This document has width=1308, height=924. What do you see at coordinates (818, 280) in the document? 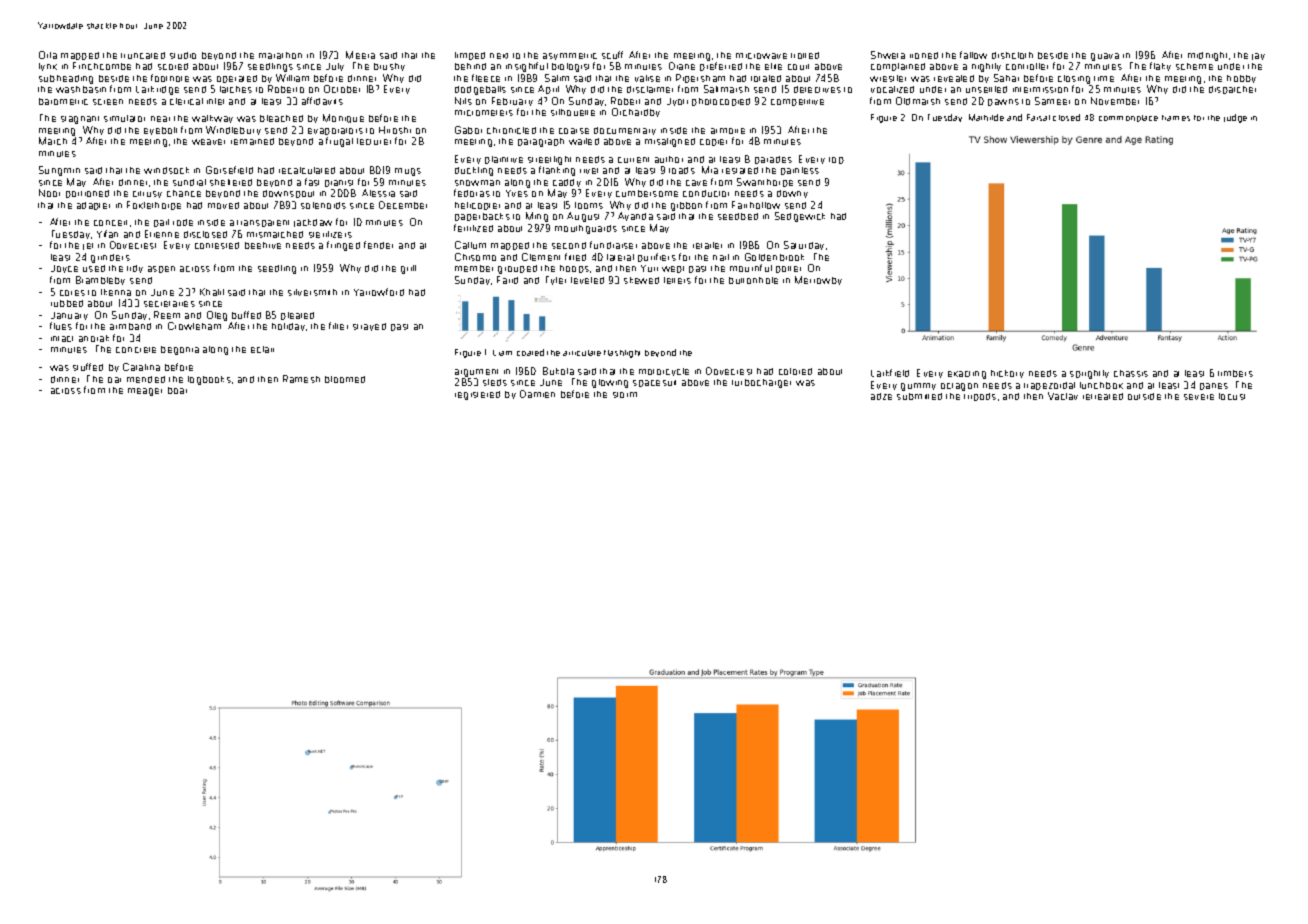
I see `Merrowby` at bounding box center [818, 280].
